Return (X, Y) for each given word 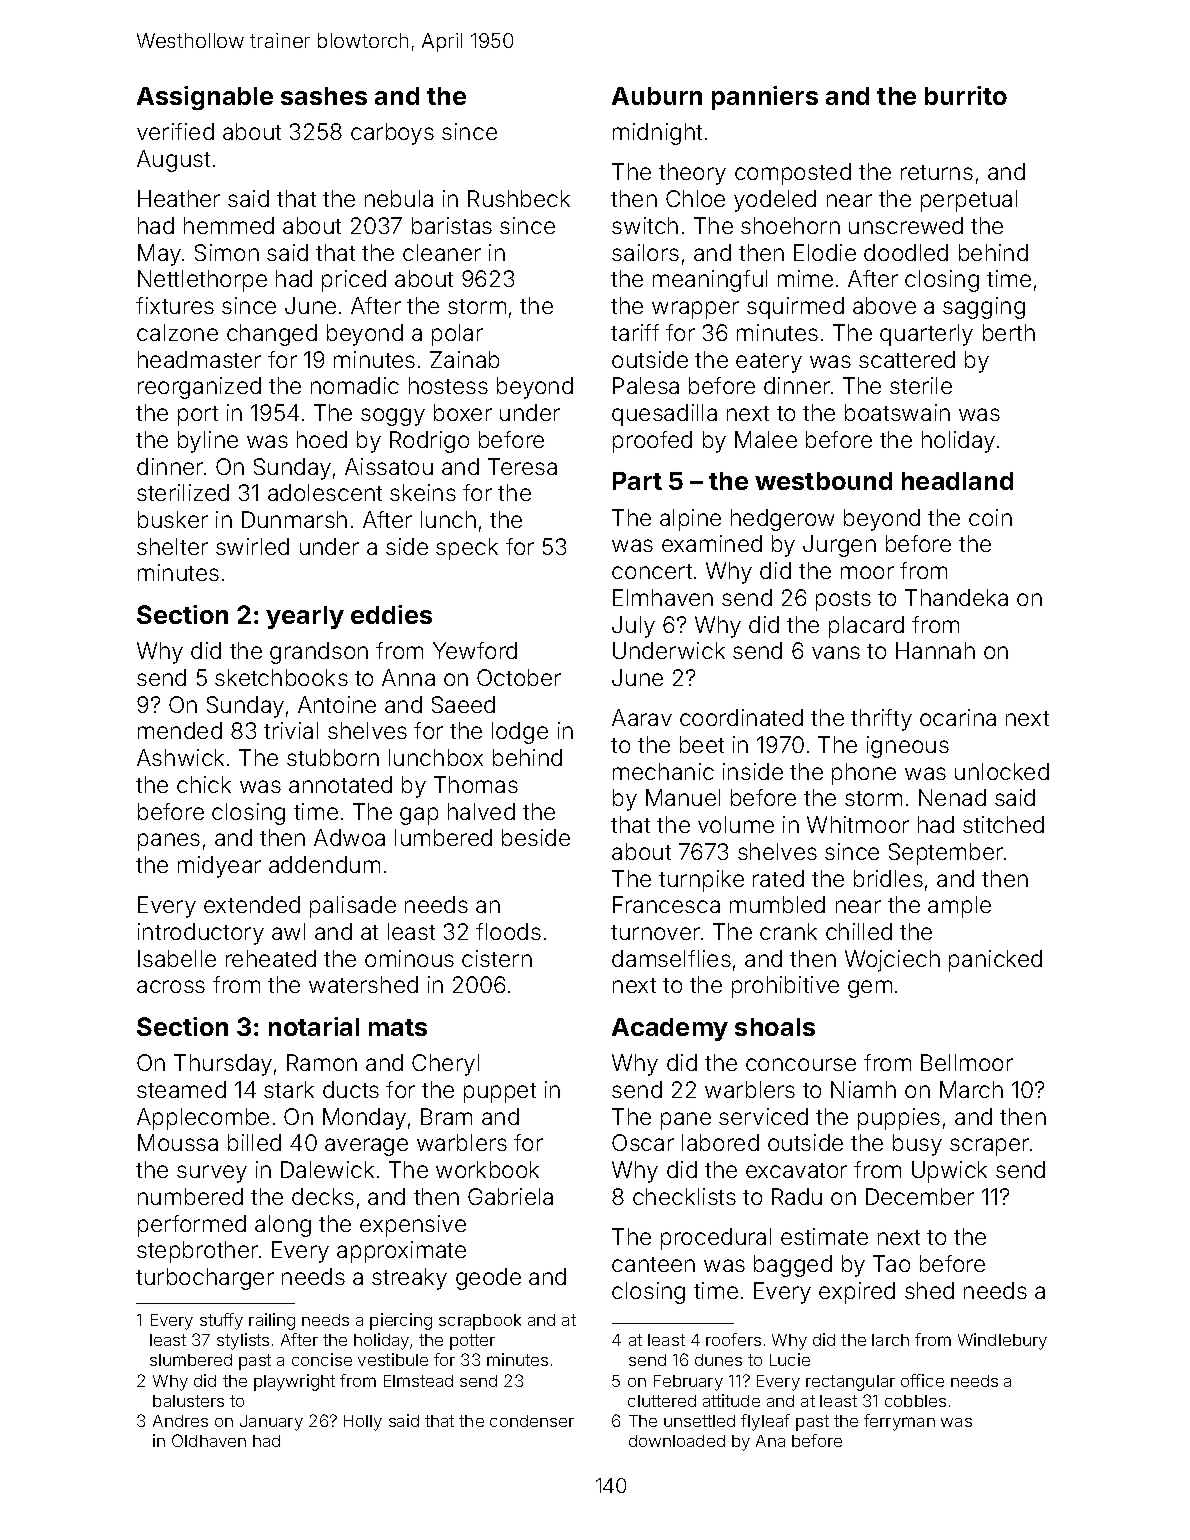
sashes (324, 96)
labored (720, 1142)
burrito (966, 95)
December (920, 1196)
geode (488, 1279)
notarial (314, 1026)
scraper (989, 1147)
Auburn (657, 96)
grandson (319, 653)
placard (866, 627)
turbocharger (205, 1279)
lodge (520, 733)
